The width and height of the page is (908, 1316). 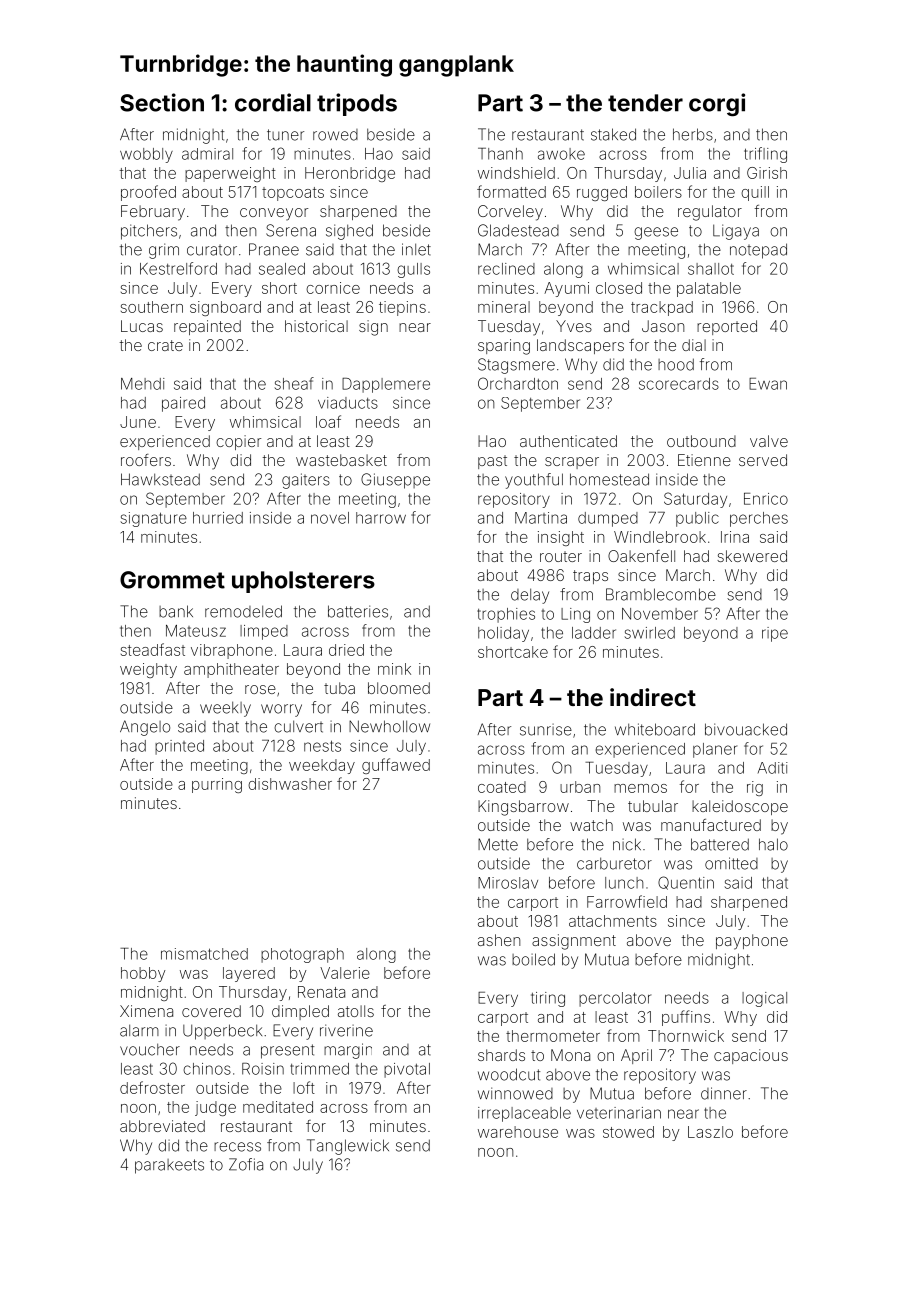 What do you see at coordinates (357, 104) in the page?
I see `tripods` at bounding box center [357, 104].
